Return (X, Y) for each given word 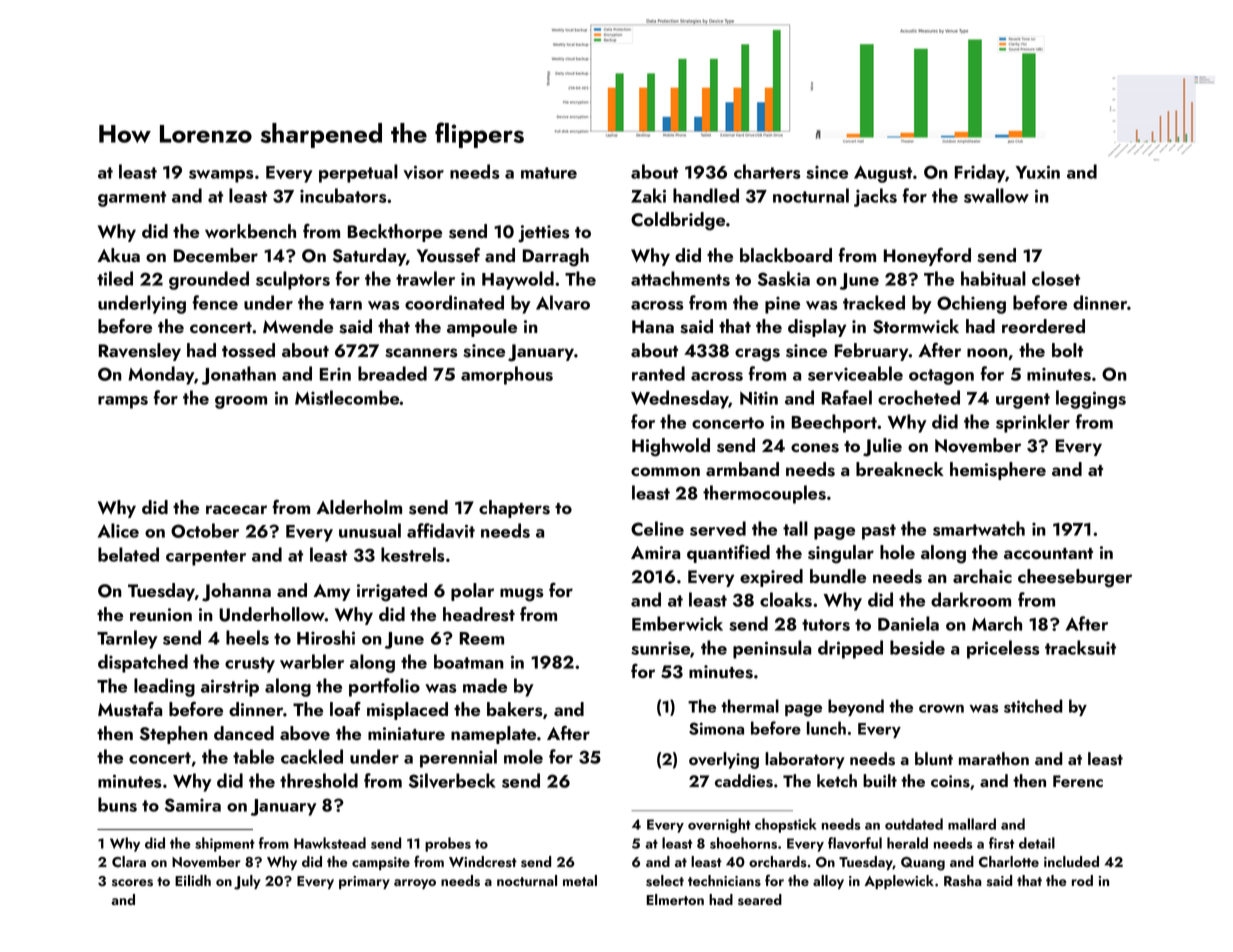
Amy (331, 592)
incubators (343, 195)
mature (549, 173)
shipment (225, 844)
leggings (1091, 399)
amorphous (507, 375)
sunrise (660, 648)
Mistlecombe (347, 397)
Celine (657, 528)
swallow (996, 195)
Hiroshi (326, 637)
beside (917, 647)
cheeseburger (1075, 578)
